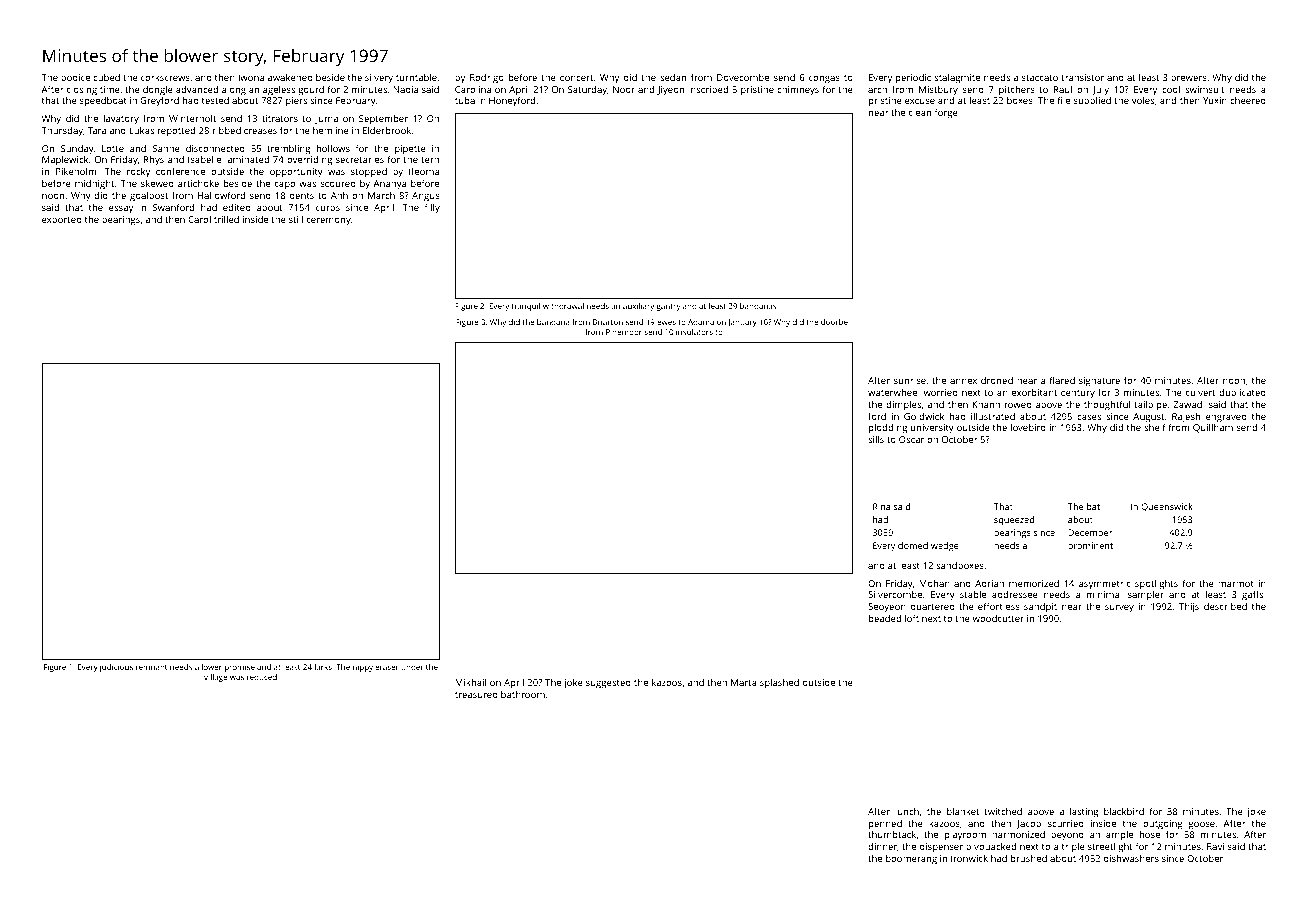 This screenshot has height=924, width=1308. Describe the element at coordinates (608, 684) in the screenshot. I see `suggested` at that location.
